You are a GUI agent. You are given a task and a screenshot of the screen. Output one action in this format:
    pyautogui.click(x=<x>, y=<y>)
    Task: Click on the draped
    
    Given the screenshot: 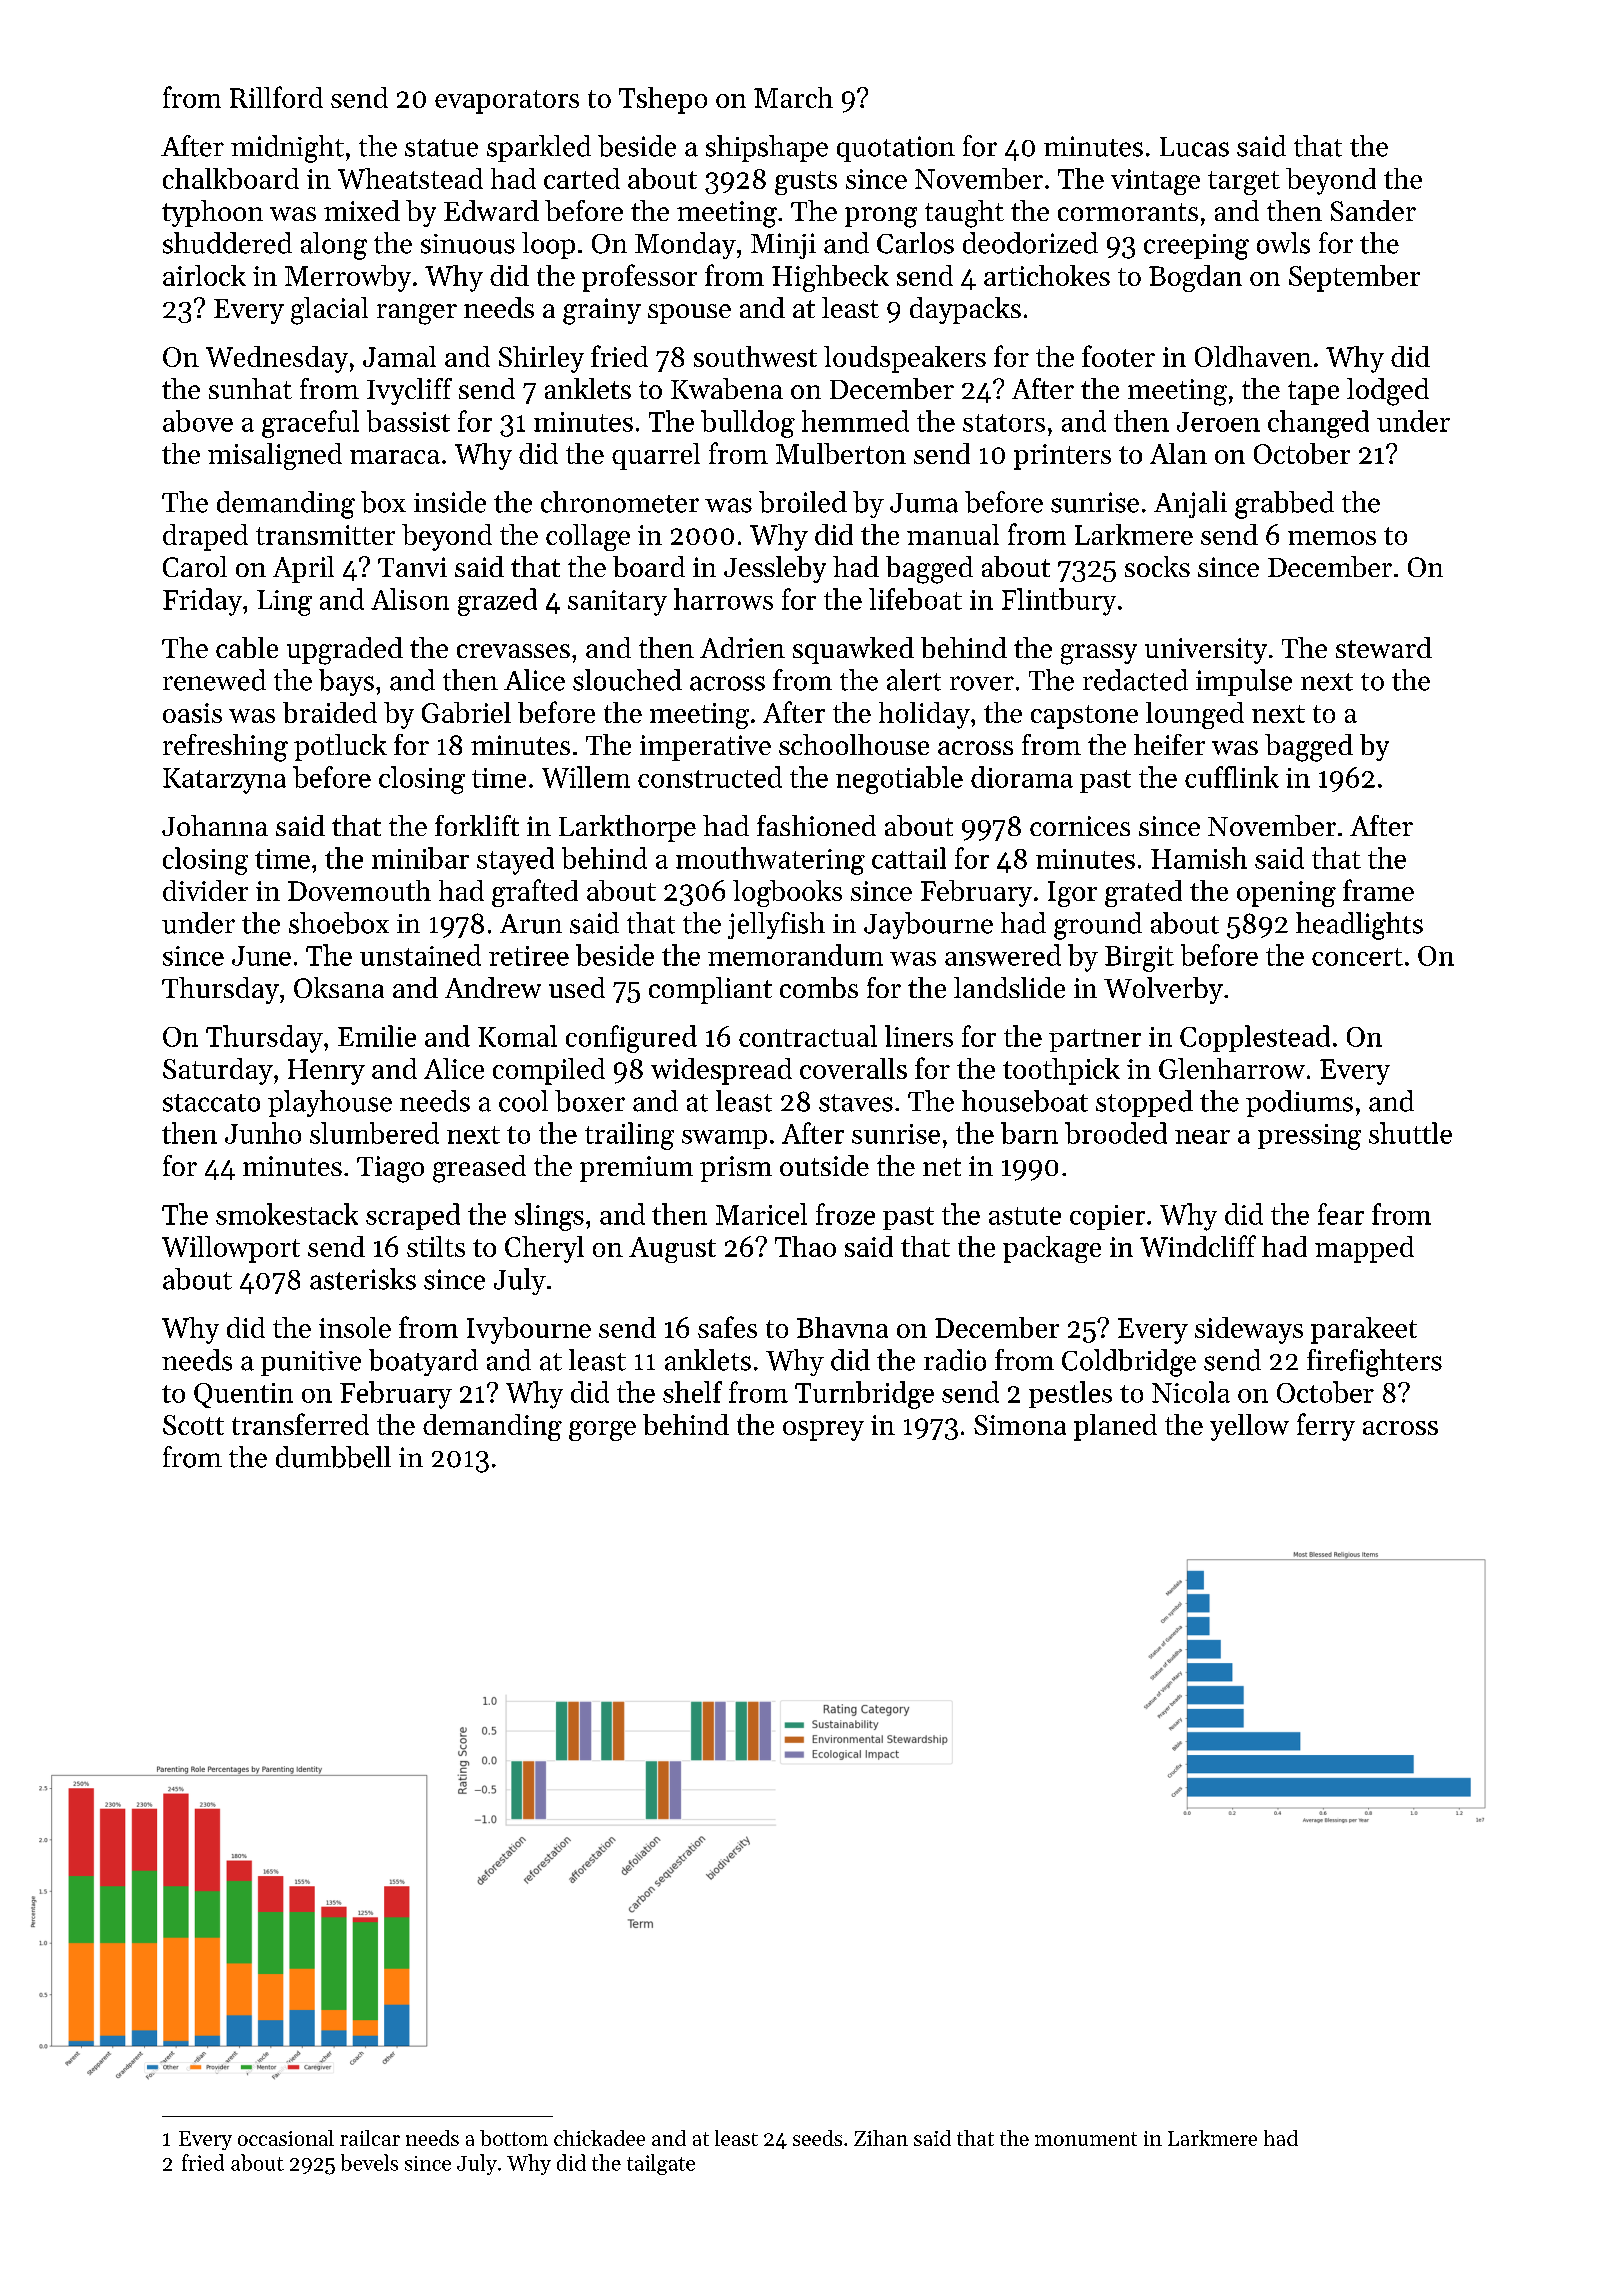 What is the action you would take?
    pyautogui.click(x=205, y=537)
